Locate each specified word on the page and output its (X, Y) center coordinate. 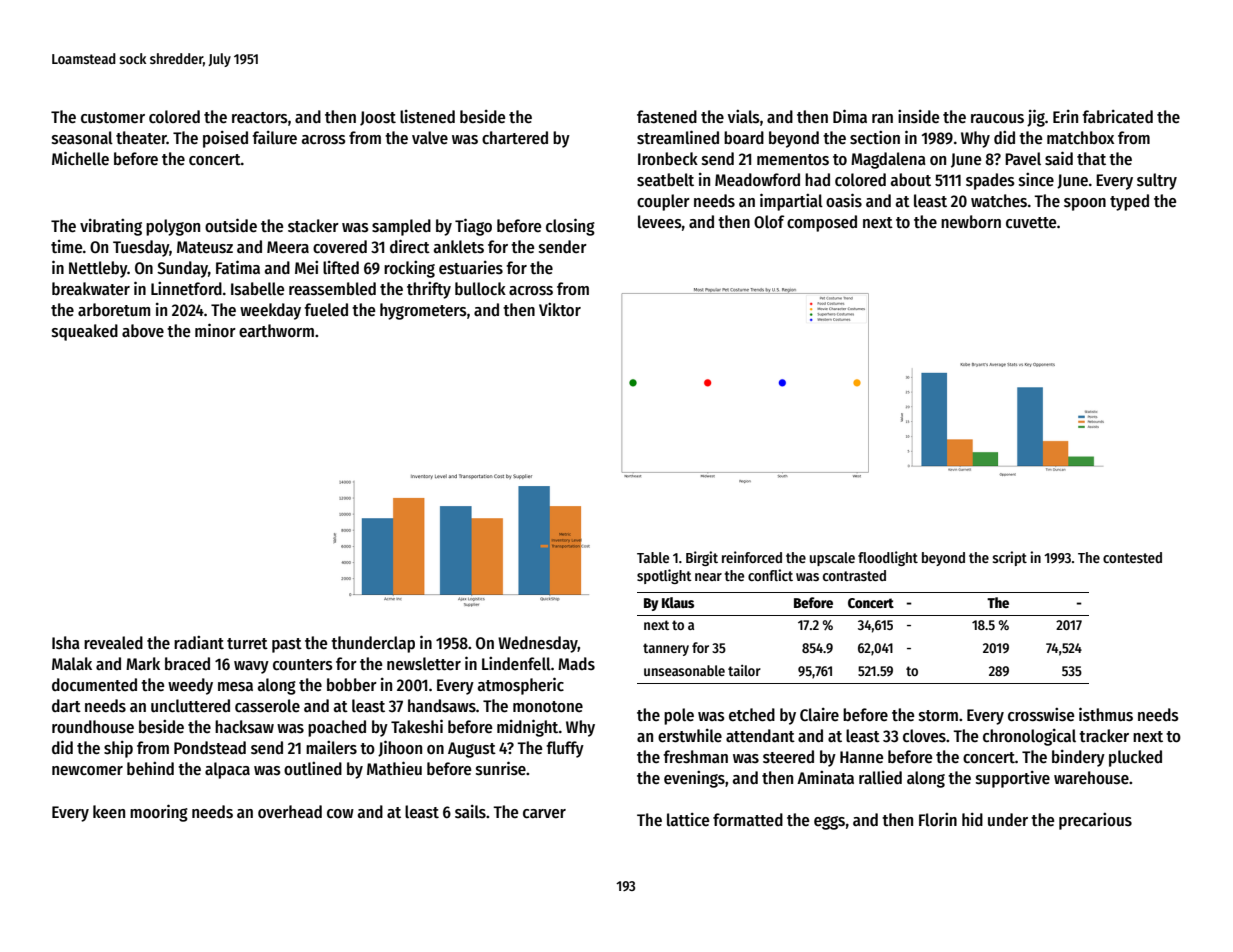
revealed (113, 643)
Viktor (560, 309)
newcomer (87, 771)
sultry (1157, 181)
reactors (260, 118)
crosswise (1041, 715)
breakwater (91, 289)
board (744, 138)
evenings (694, 779)
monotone (548, 707)
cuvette (1031, 223)
